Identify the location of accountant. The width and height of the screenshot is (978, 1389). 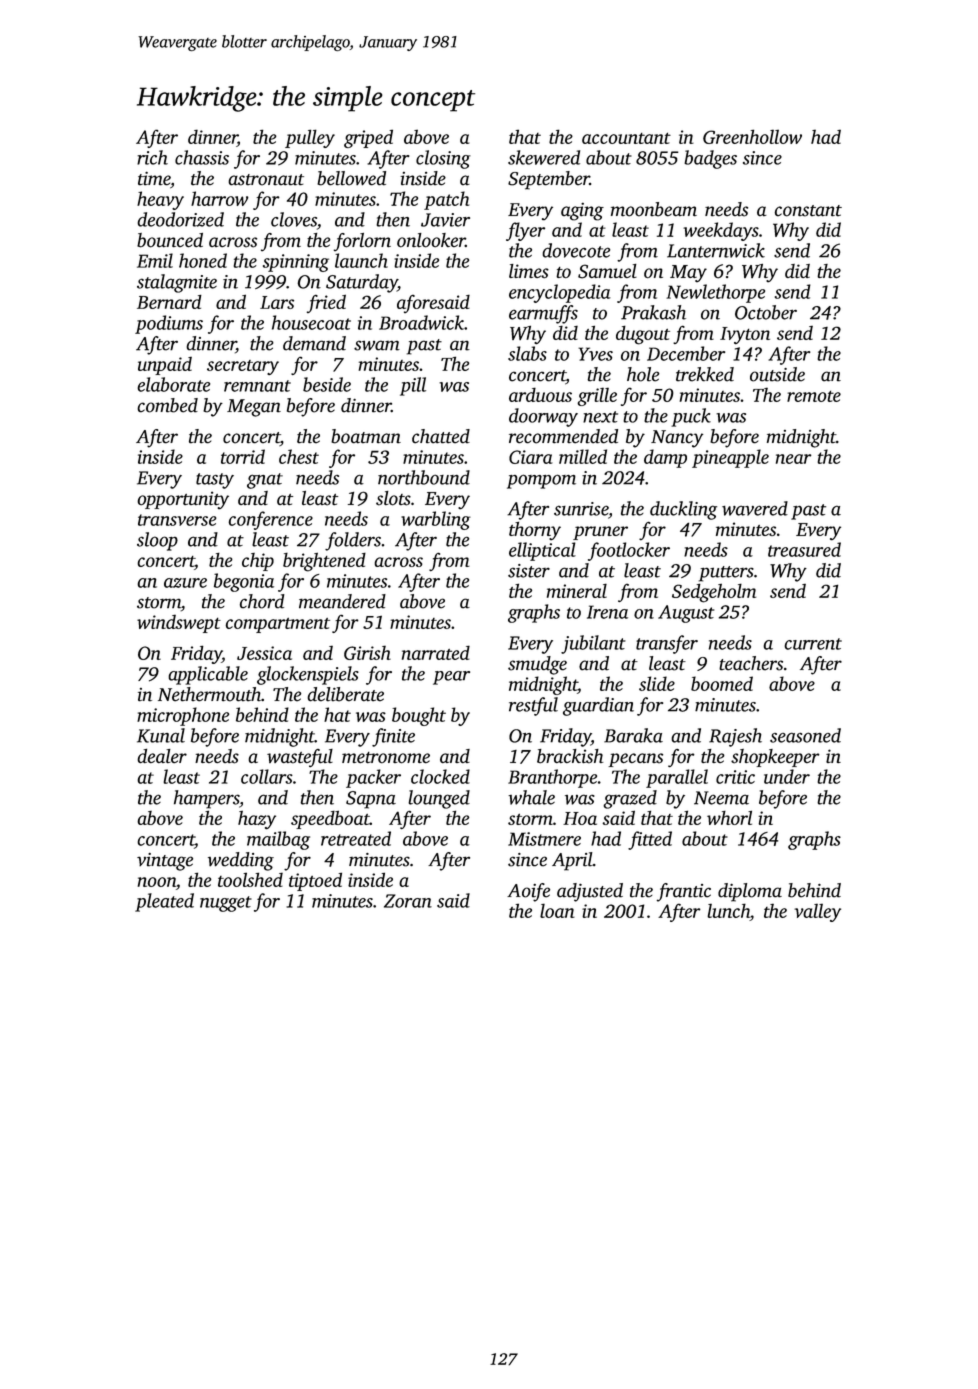
(626, 138).
